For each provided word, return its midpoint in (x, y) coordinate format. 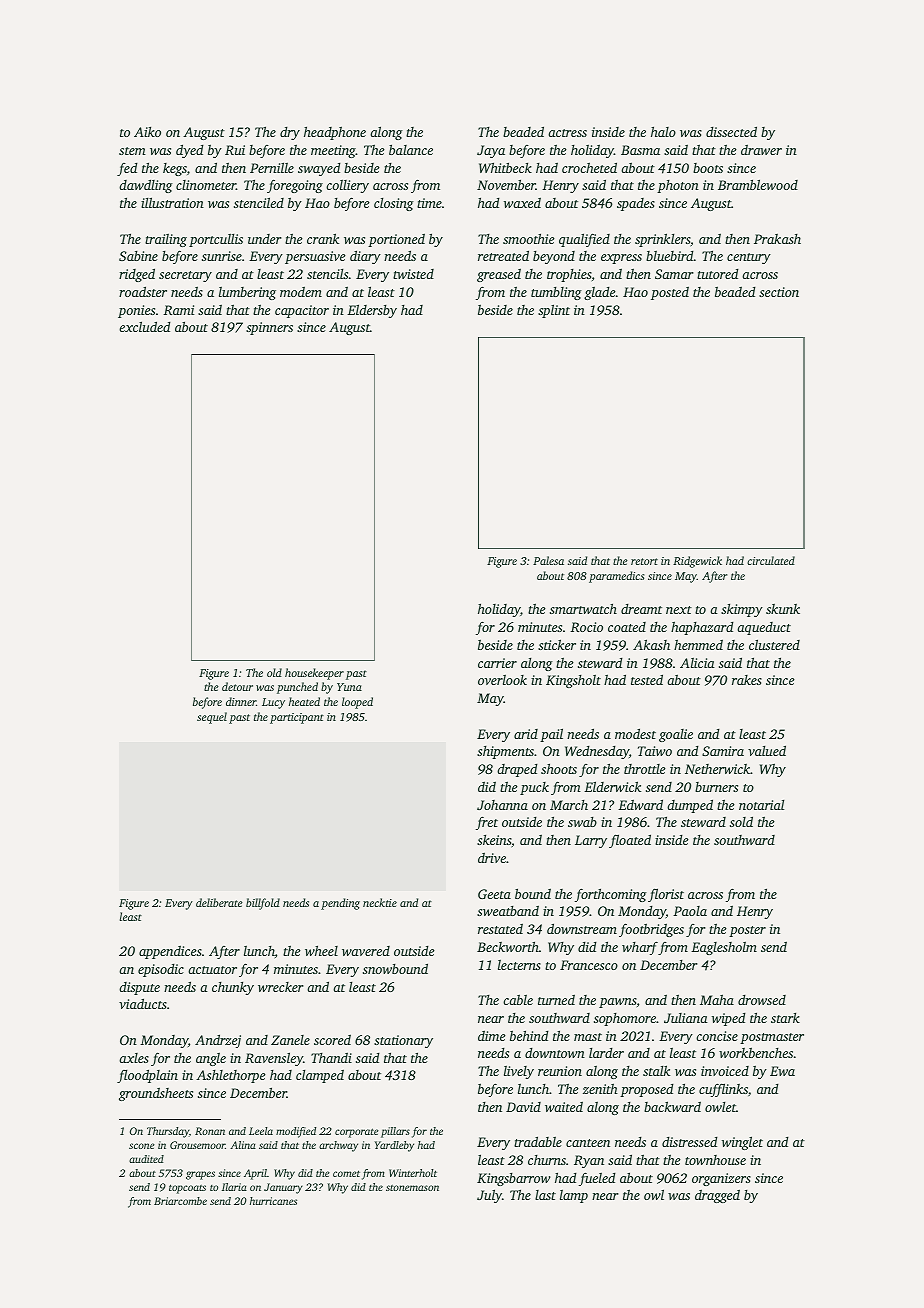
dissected (731, 131)
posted (670, 293)
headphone (335, 133)
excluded (145, 326)
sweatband (508, 910)
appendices (170, 952)
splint (554, 311)
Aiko (147, 132)
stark (785, 1018)
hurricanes (273, 1201)
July (489, 1196)
